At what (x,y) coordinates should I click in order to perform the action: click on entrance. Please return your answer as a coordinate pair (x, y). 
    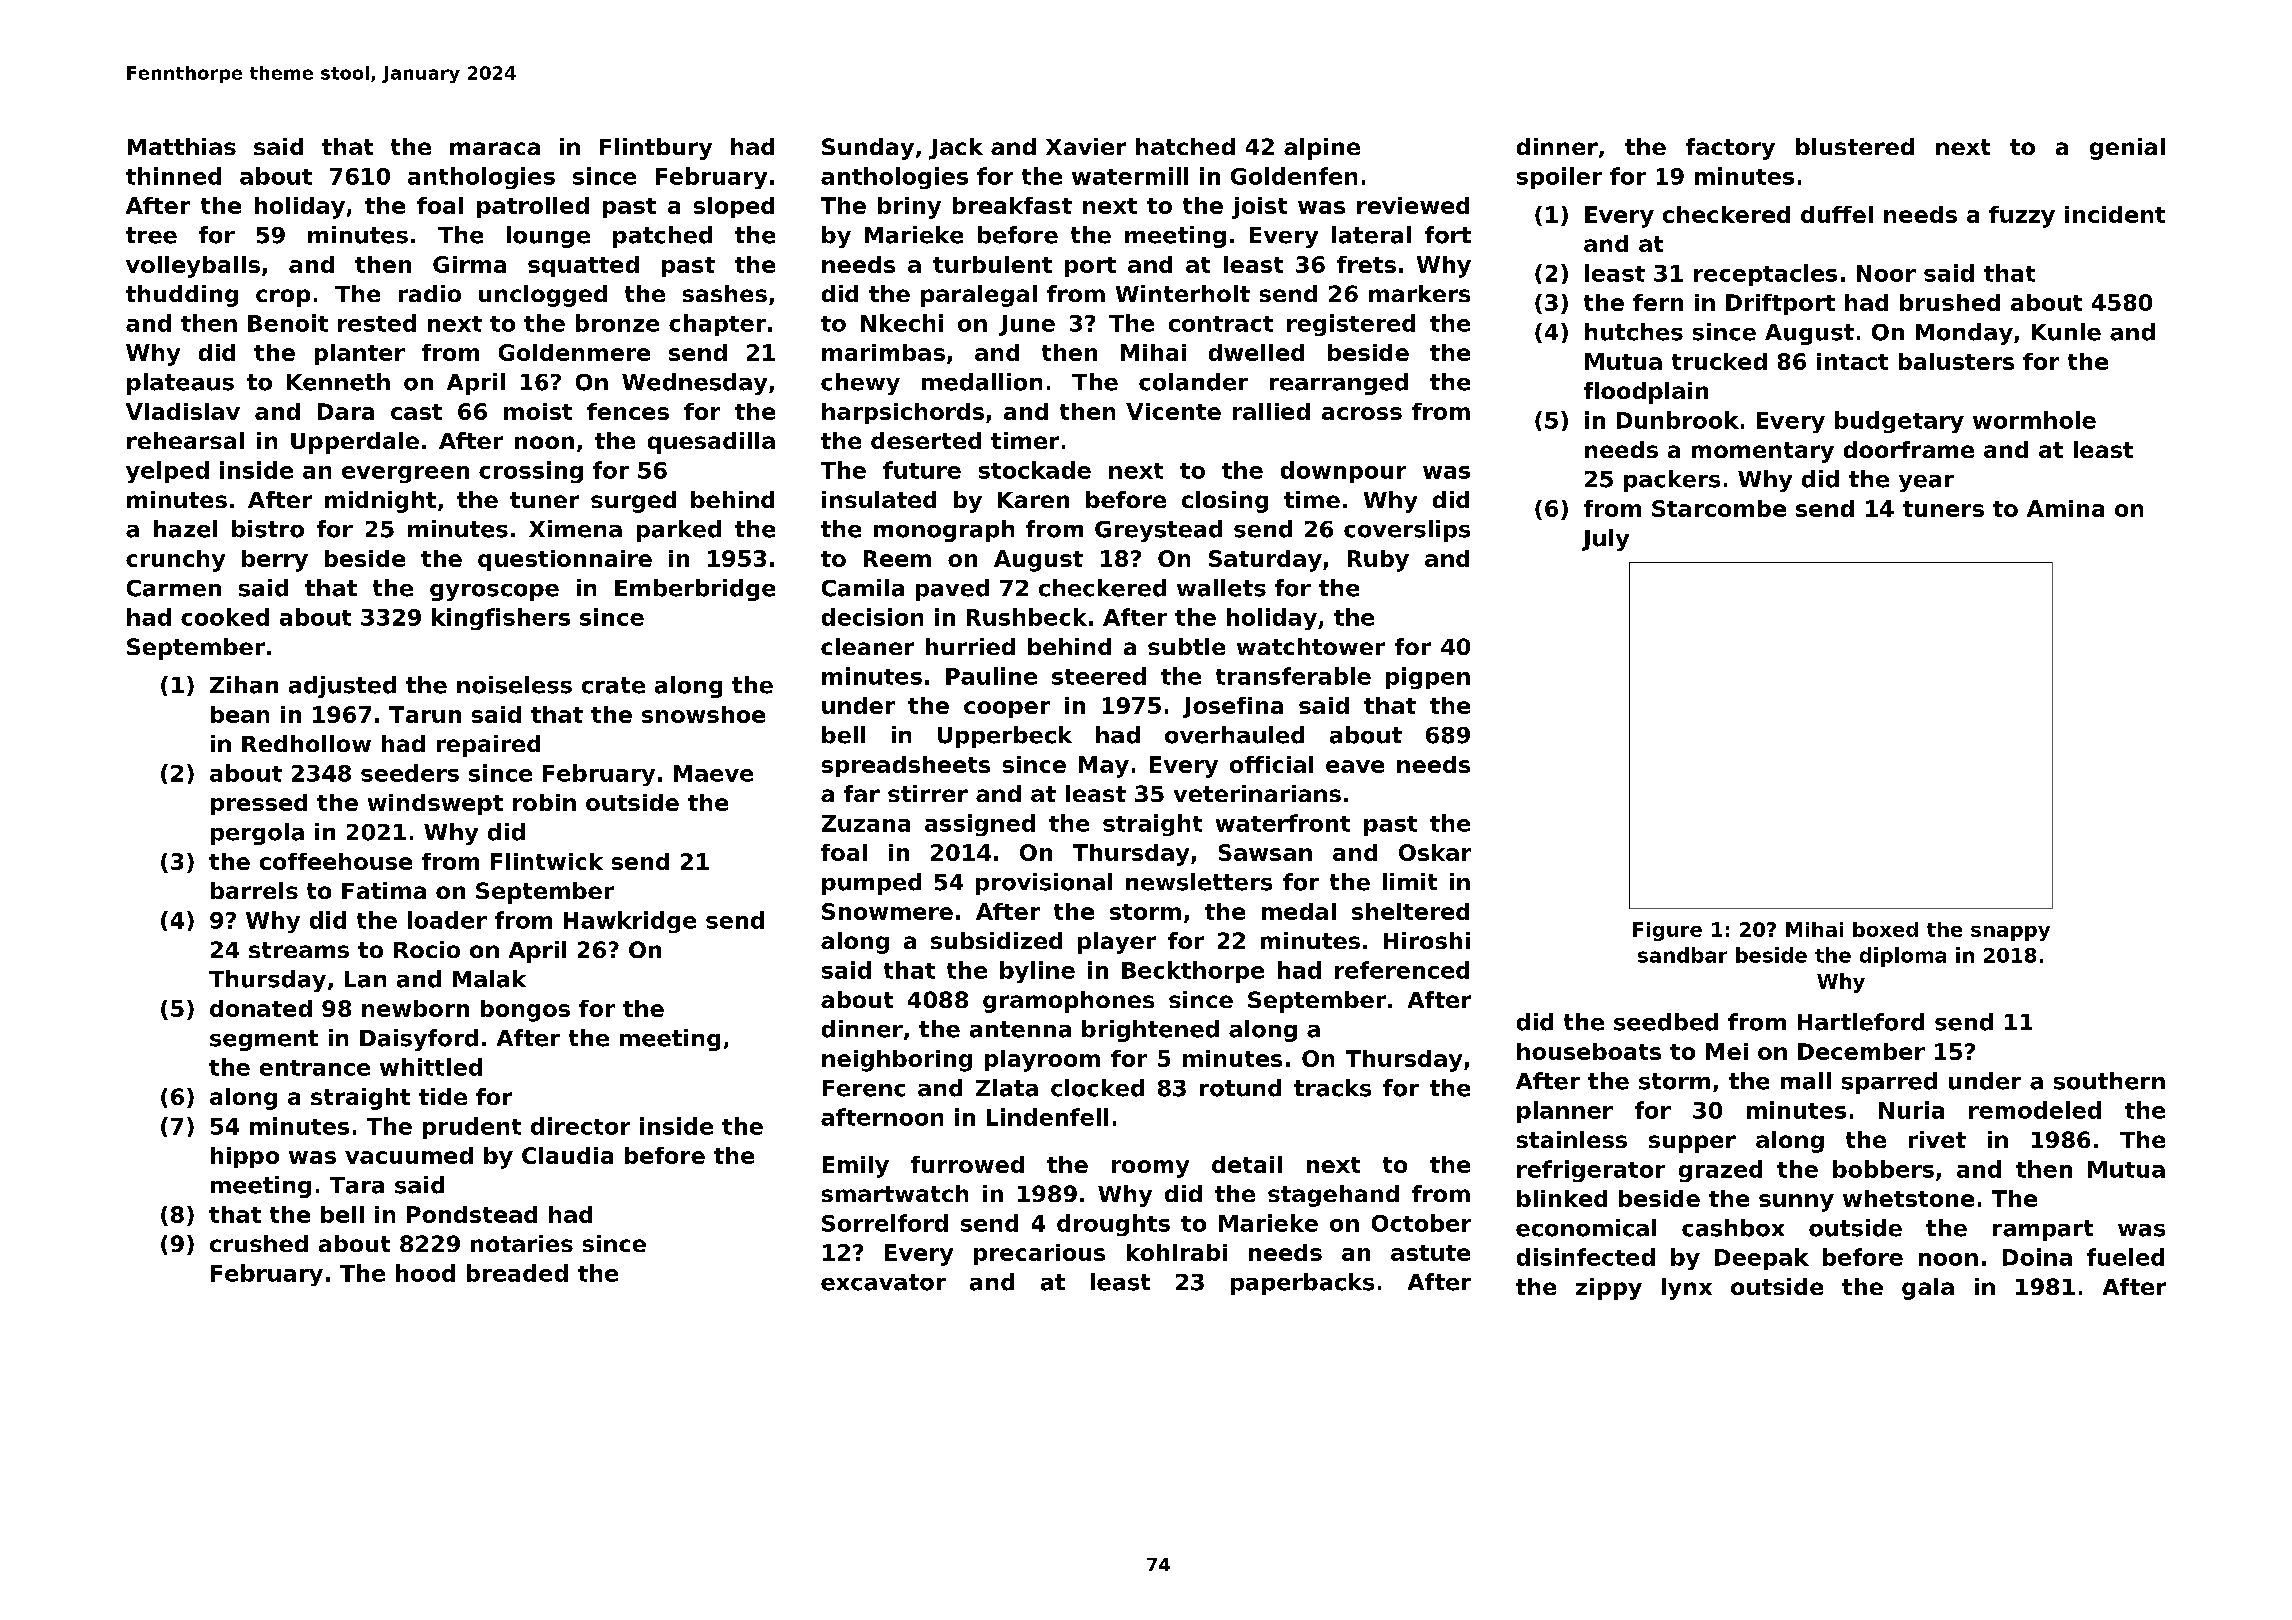
    Looking at the image, I should click on (315, 1068).
